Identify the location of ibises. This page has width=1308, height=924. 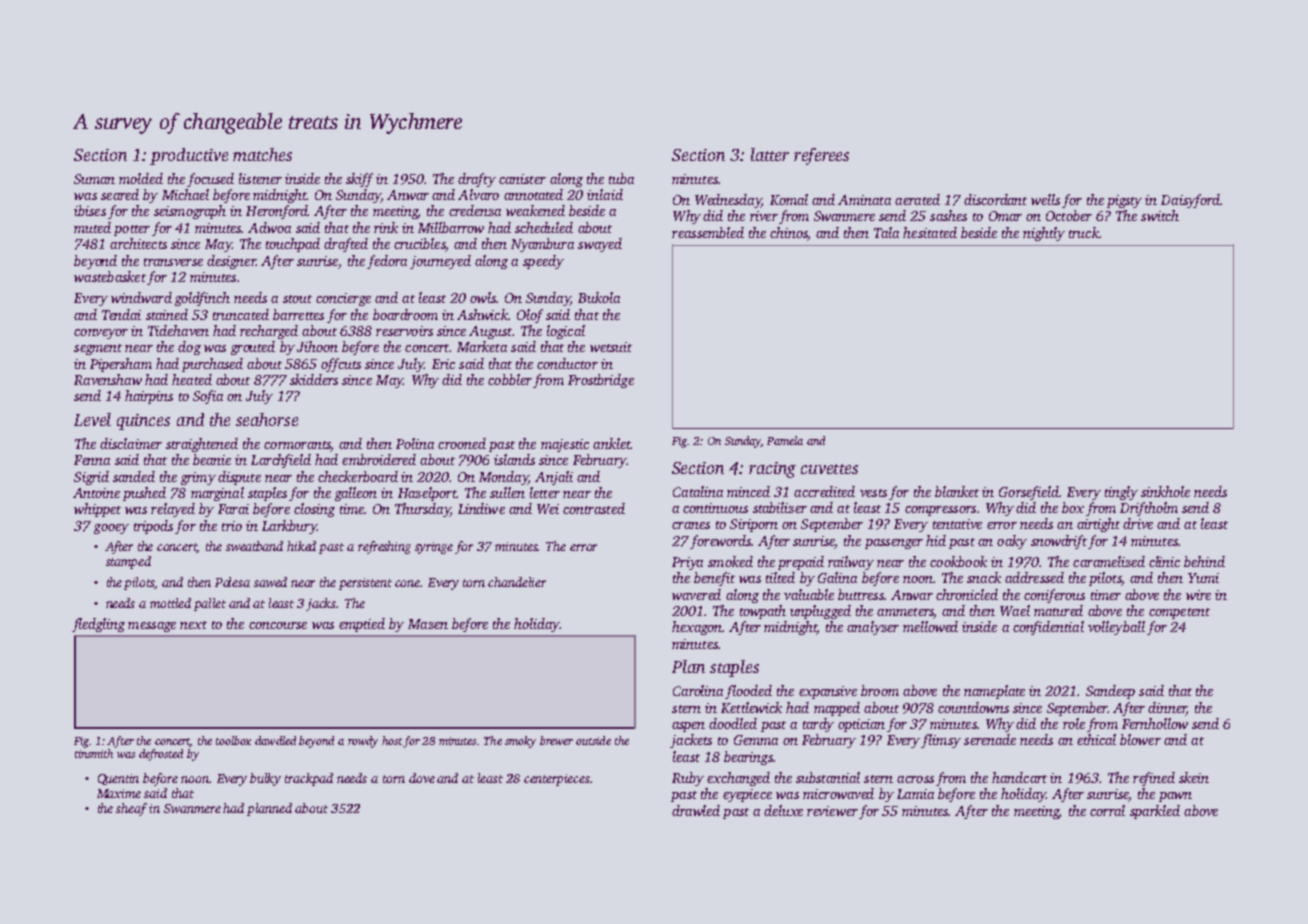
(90, 210).
